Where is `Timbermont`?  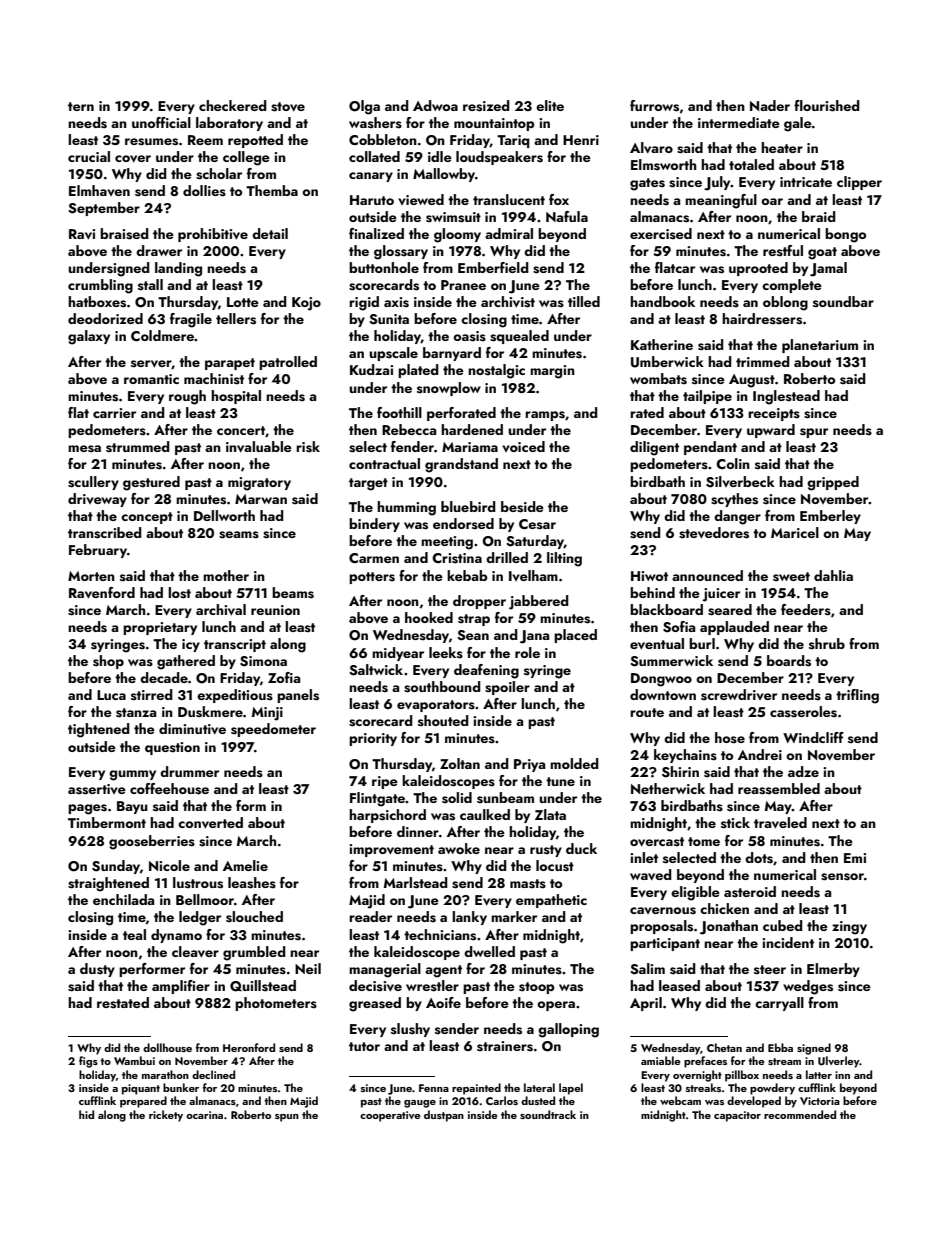 Timbermont is located at coordinates (107, 822).
